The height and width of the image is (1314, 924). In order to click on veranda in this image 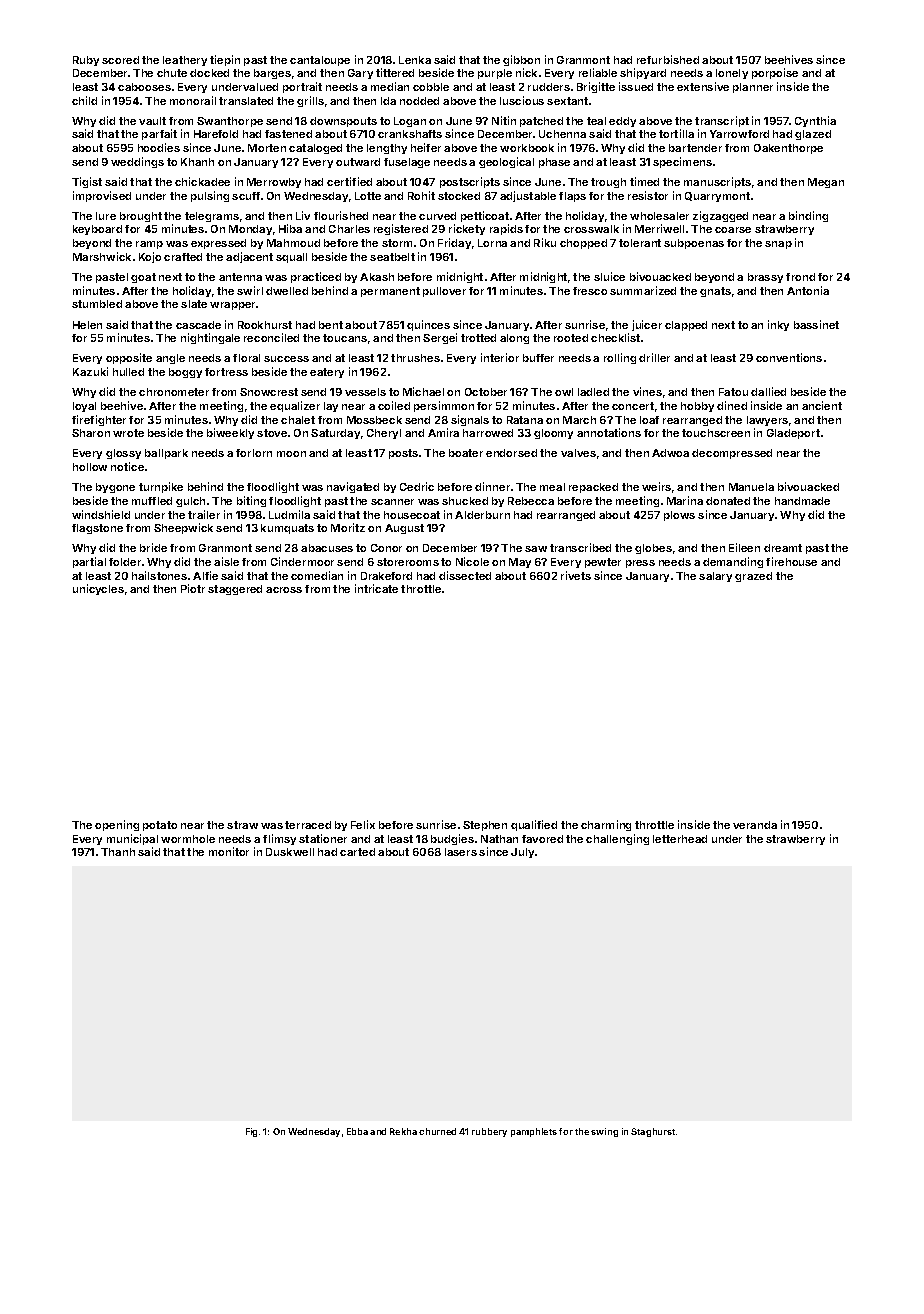, I will do `click(755, 825)`.
